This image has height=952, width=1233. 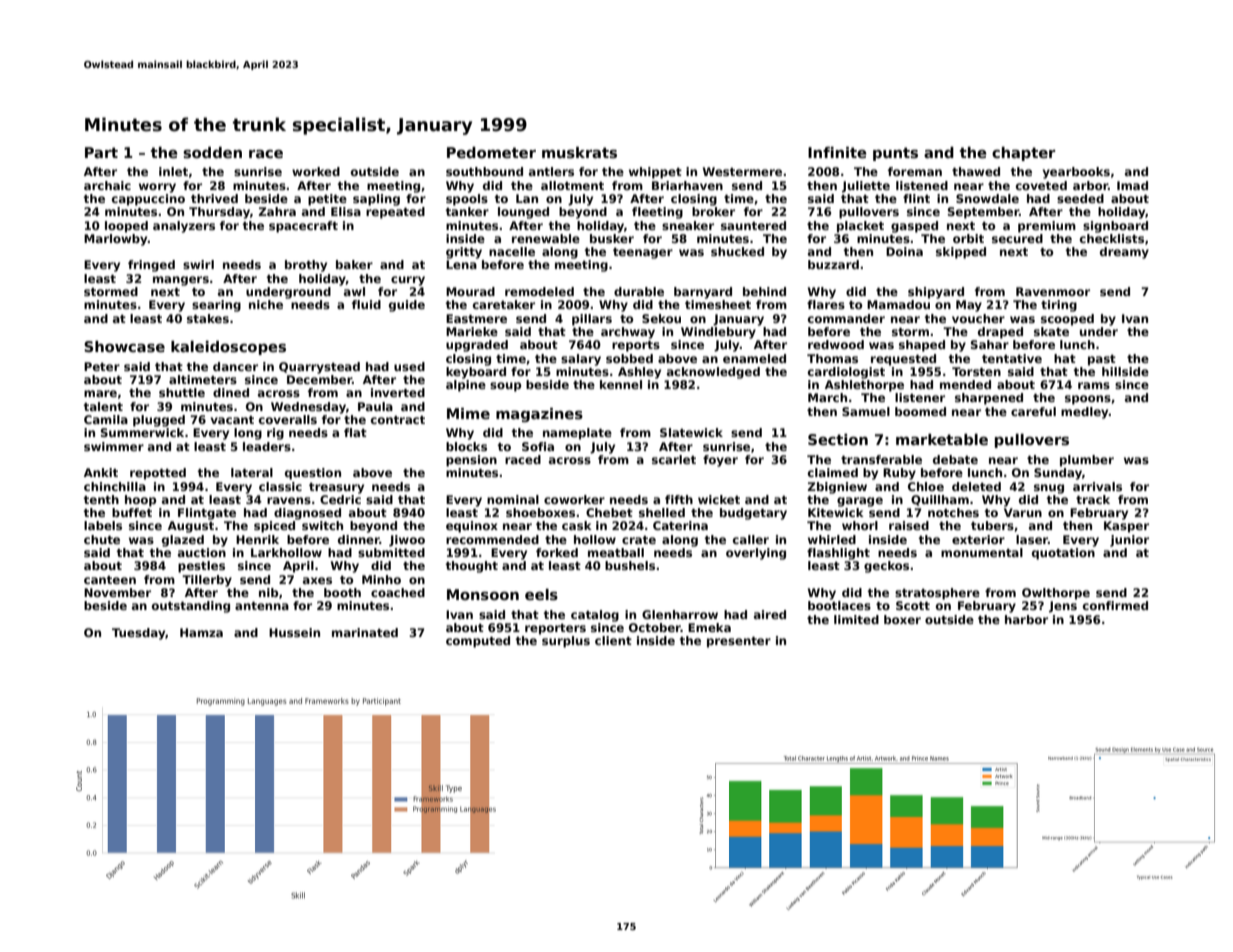 What do you see at coordinates (212, 152) in the image?
I see `sodden` at bounding box center [212, 152].
